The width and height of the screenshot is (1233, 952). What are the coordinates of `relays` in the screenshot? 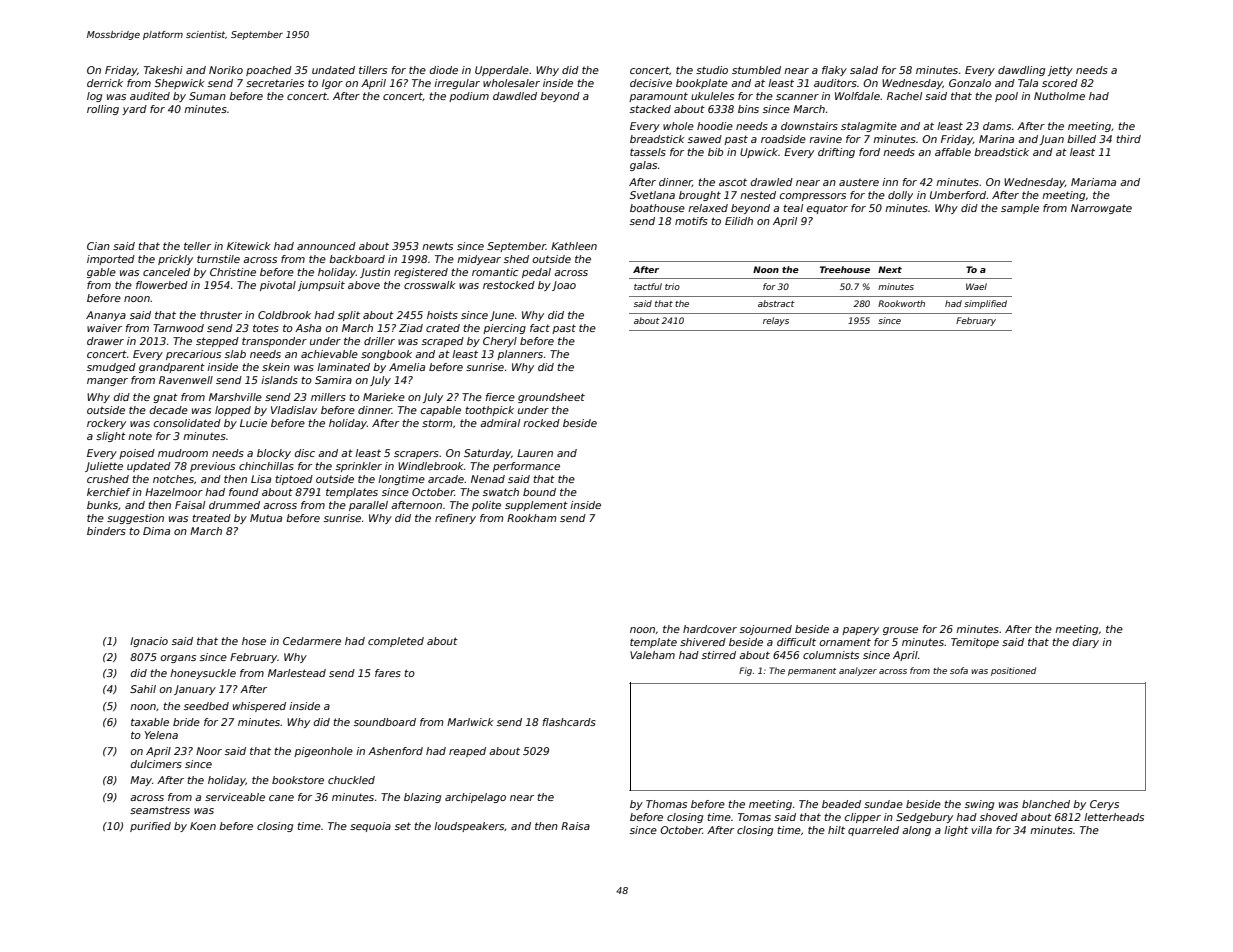 It's located at (776, 321).
